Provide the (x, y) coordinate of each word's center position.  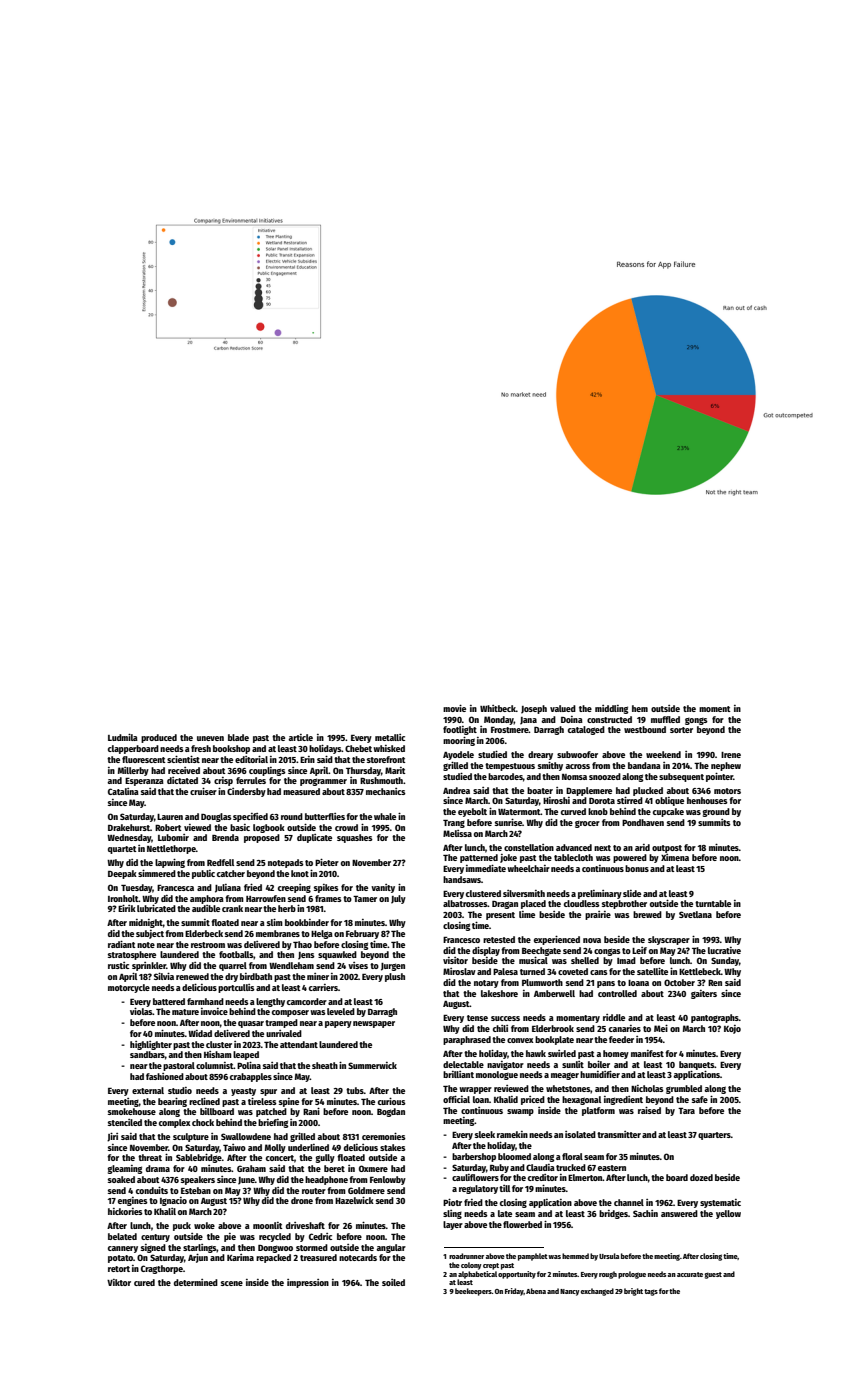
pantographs (715, 1018)
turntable (713, 903)
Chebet (358, 748)
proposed (262, 838)
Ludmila (123, 737)
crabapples (251, 1077)
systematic (720, 1203)
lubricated (156, 908)
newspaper (374, 1024)
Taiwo (234, 1147)
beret (334, 1168)
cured (144, 1282)
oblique (669, 801)
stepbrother (624, 904)
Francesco (461, 940)
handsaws (462, 879)
